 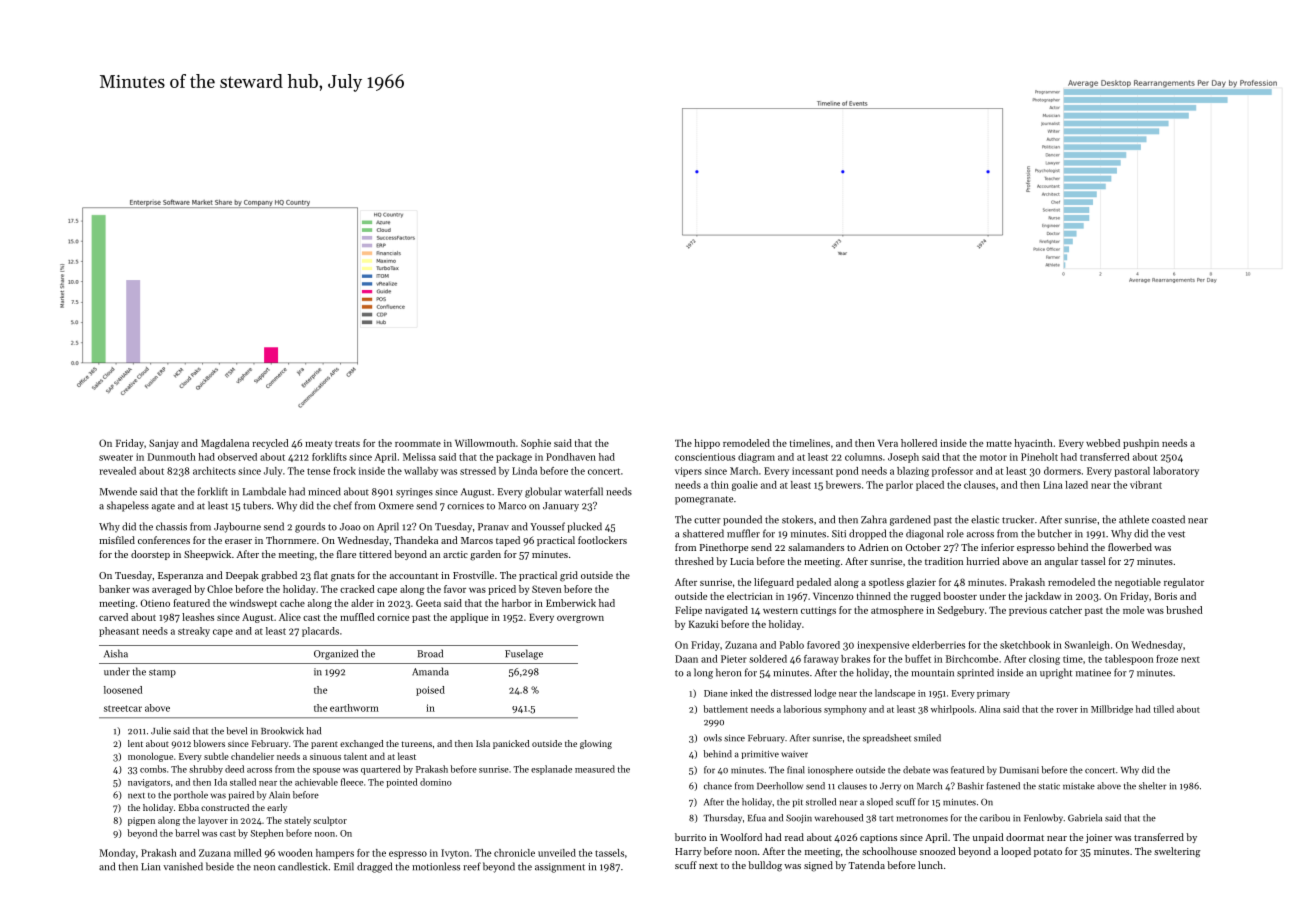 What do you see at coordinates (794, 754) in the screenshot?
I see `waiver` at bounding box center [794, 754].
